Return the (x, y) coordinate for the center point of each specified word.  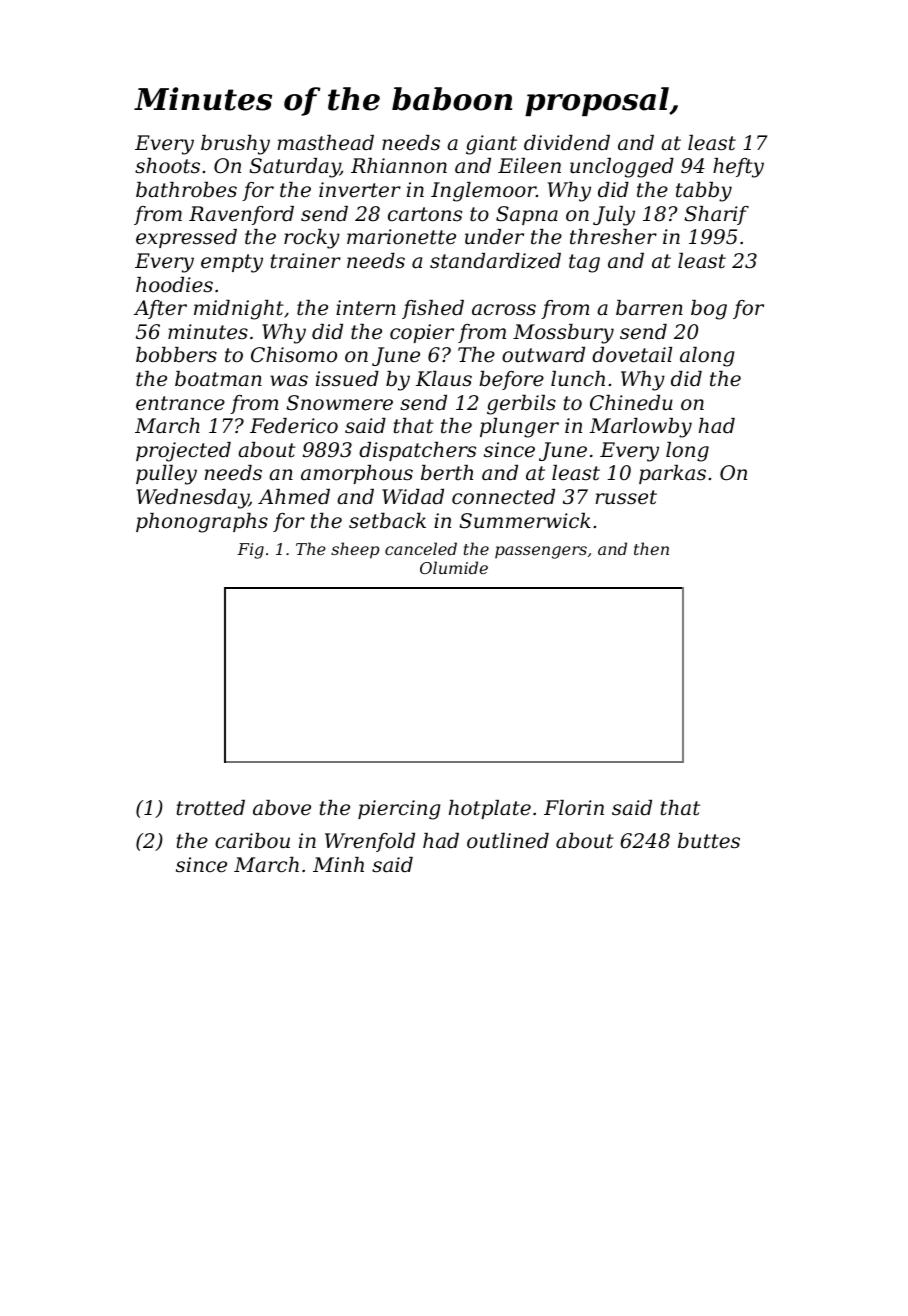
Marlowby (641, 428)
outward (543, 355)
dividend (567, 143)
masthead (326, 143)
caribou (252, 841)
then (651, 548)
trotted (211, 808)
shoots (167, 166)
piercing (399, 810)
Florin (574, 808)
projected (183, 452)
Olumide (454, 567)
